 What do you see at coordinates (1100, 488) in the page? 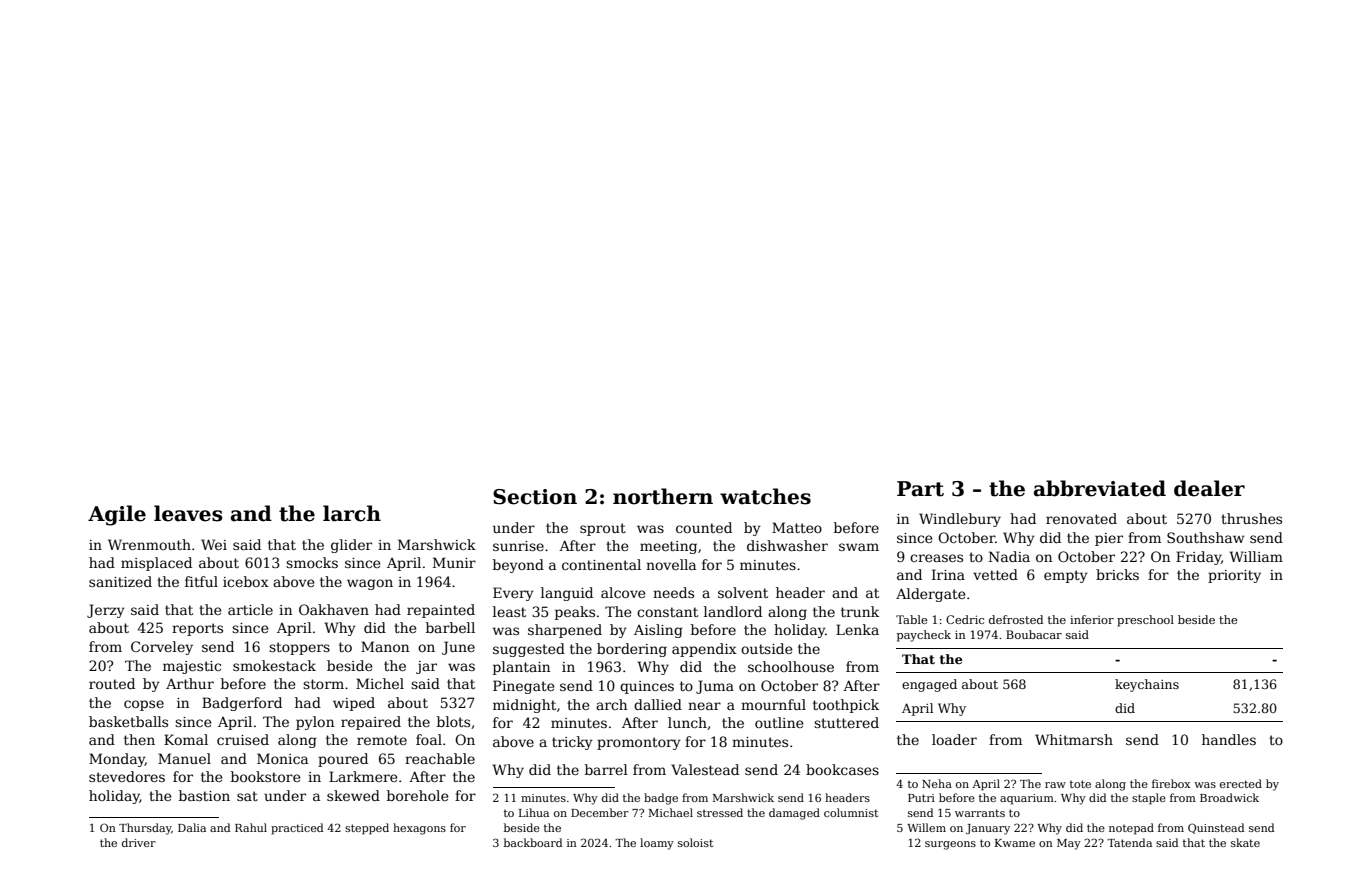
I see `abbreviated` at bounding box center [1100, 488].
